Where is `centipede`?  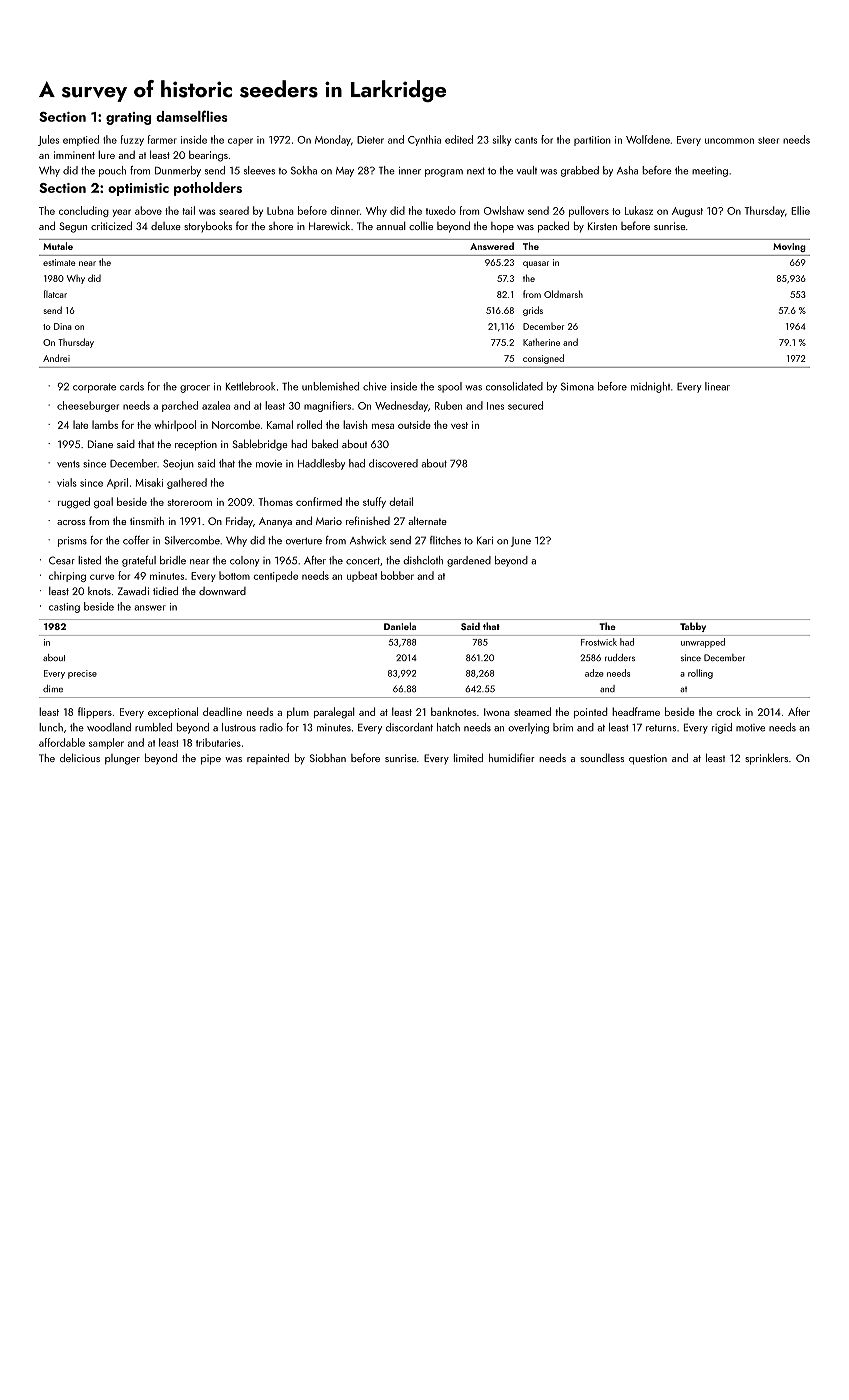
centipede is located at coordinates (276, 576).
